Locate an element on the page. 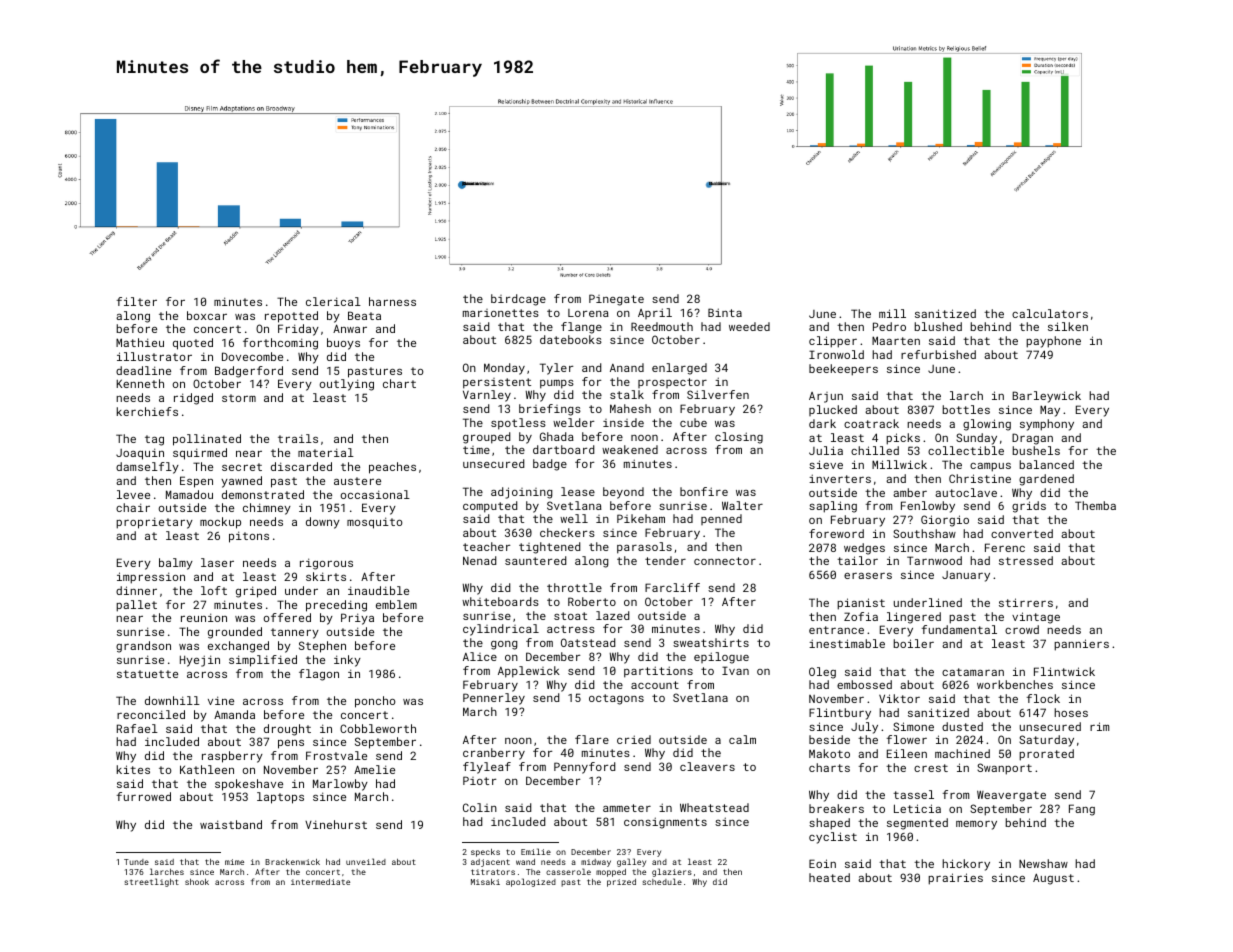 Image resolution: width=1233 pixels, height=952 pixels. crest is located at coordinates (931, 768).
